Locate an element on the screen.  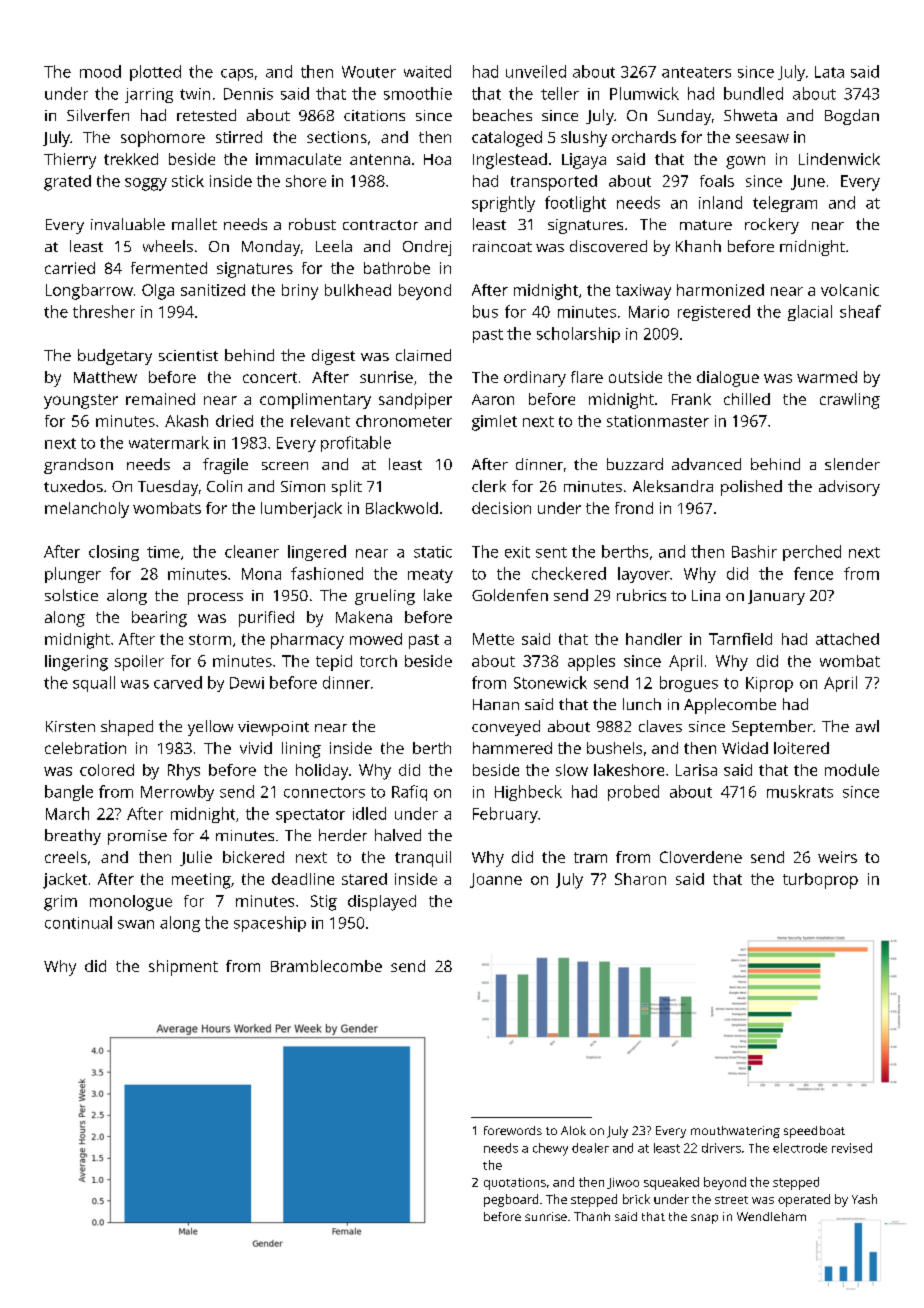
bickered is located at coordinates (253, 857).
